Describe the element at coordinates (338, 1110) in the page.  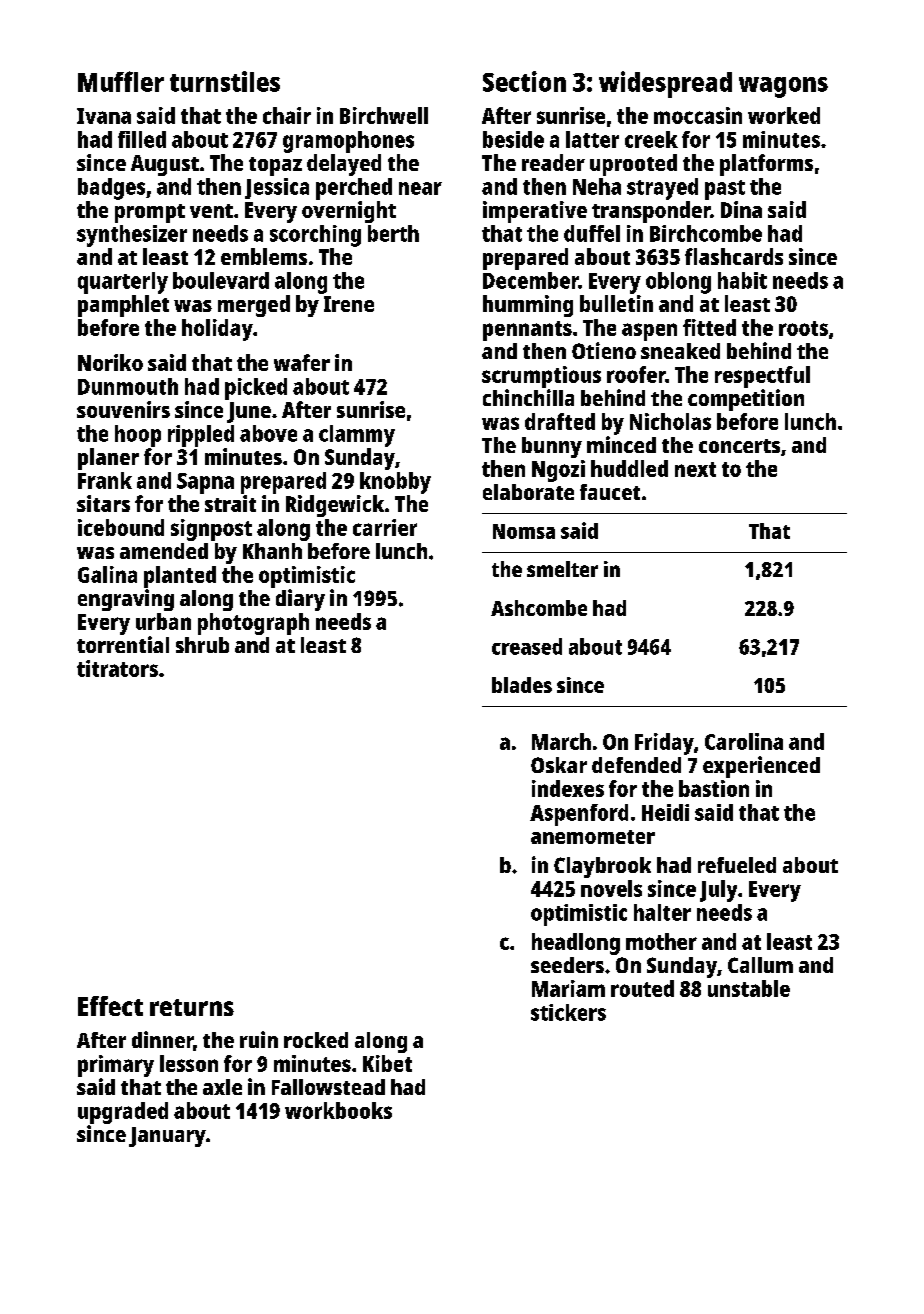
I see `workbooks` at that location.
